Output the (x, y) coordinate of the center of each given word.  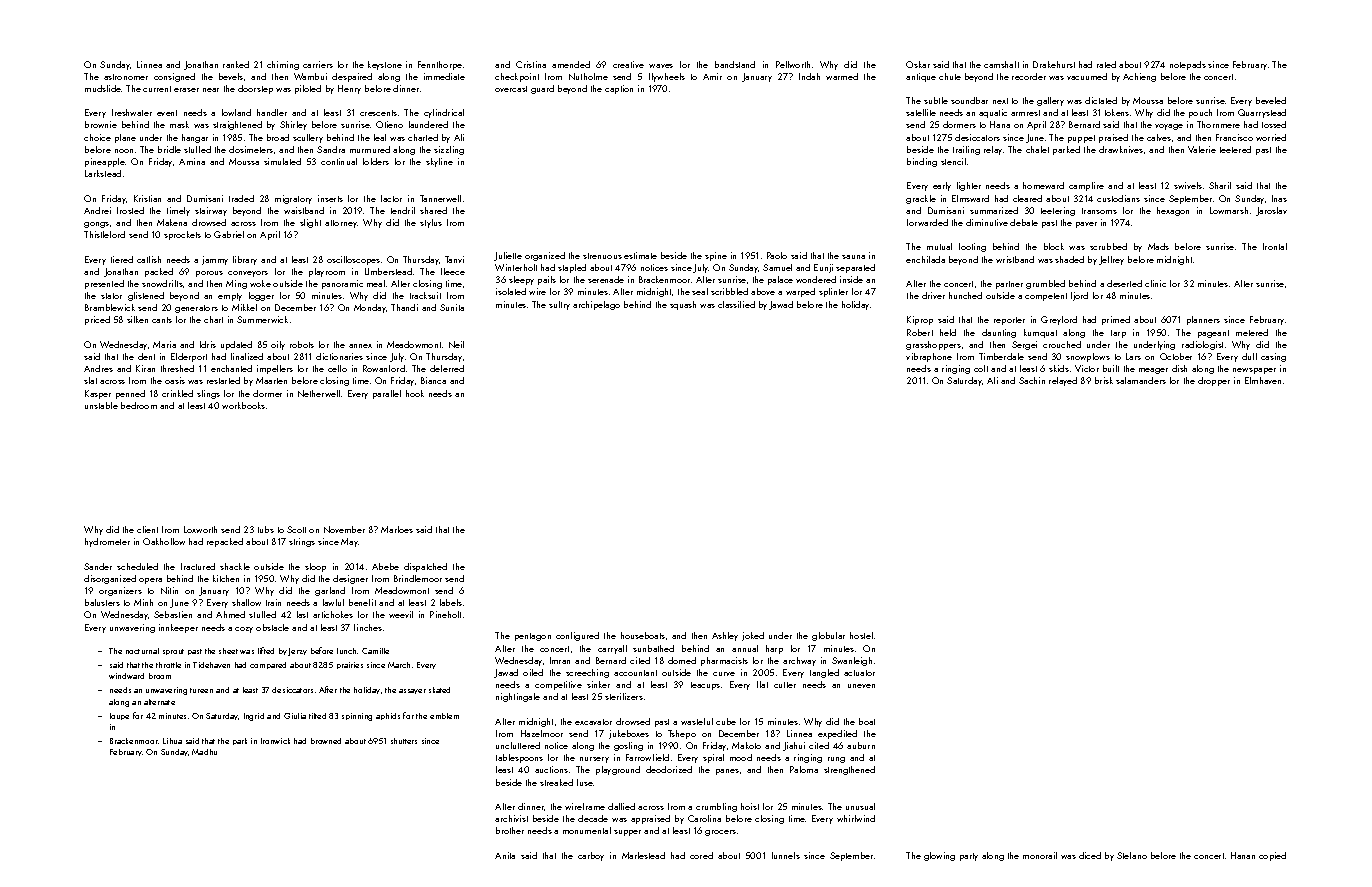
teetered (1235, 149)
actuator (859, 673)
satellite (921, 112)
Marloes (397, 529)
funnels (786, 855)
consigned (174, 77)
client (147, 529)
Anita (505, 855)
